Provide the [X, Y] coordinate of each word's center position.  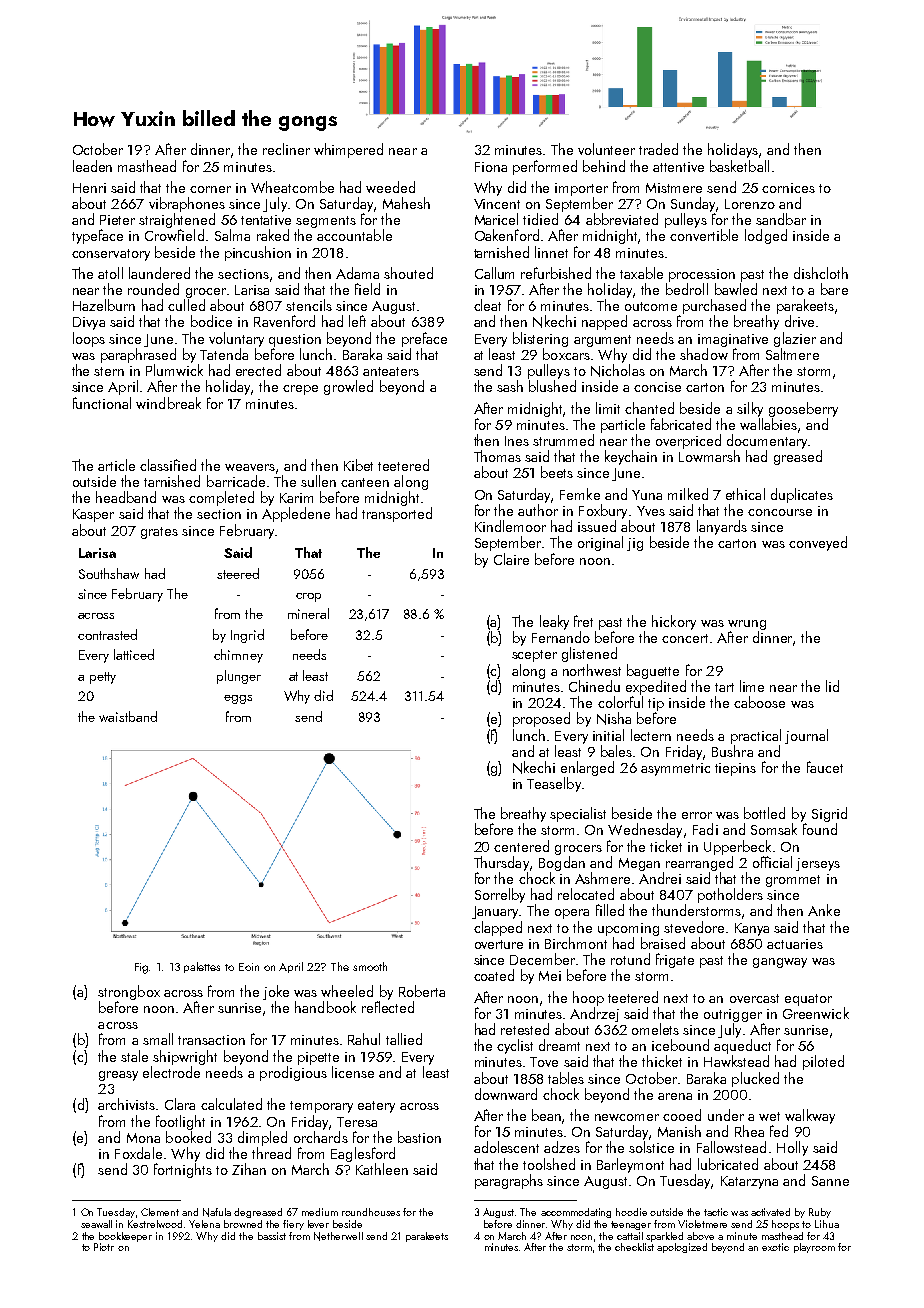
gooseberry [803, 409]
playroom [814, 1248]
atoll [110, 273]
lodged [766, 236]
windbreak [168, 403]
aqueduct [742, 1046]
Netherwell [338, 1236]
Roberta [422, 991]
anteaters [391, 371]
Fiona [491, 167]
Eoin [249, 967]
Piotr [104, 1247]
